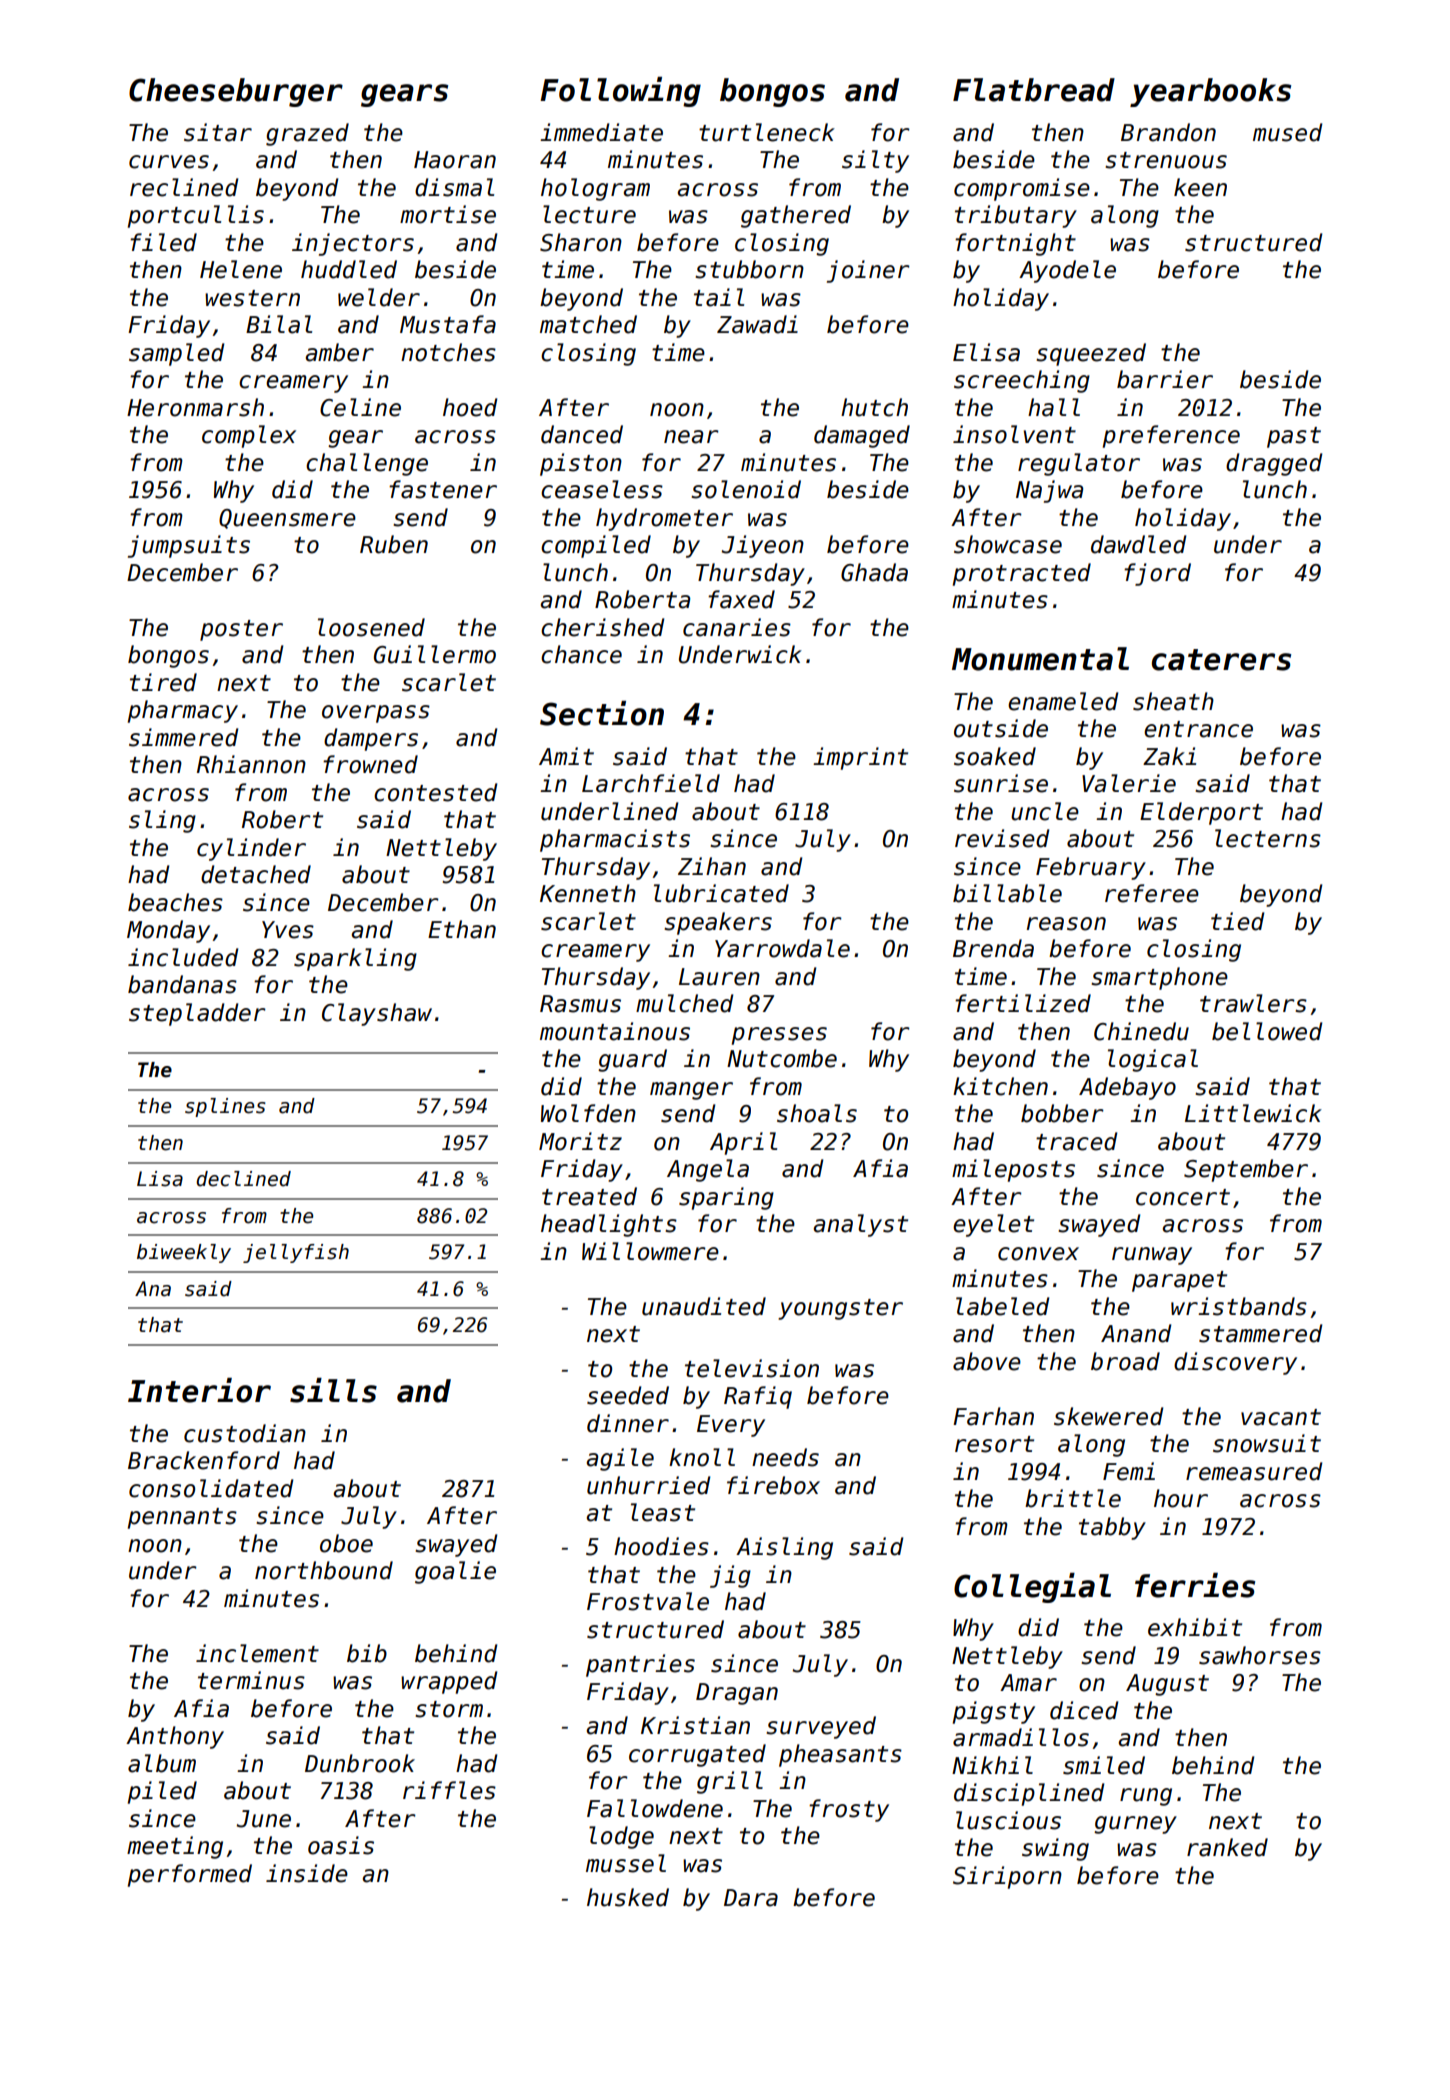 Image resolution: width=1450 pixels, height=2100 pixels. What do you see at coordinates (987, 1361) in the page?
I see `above` at bounding box center [987, 1361].
